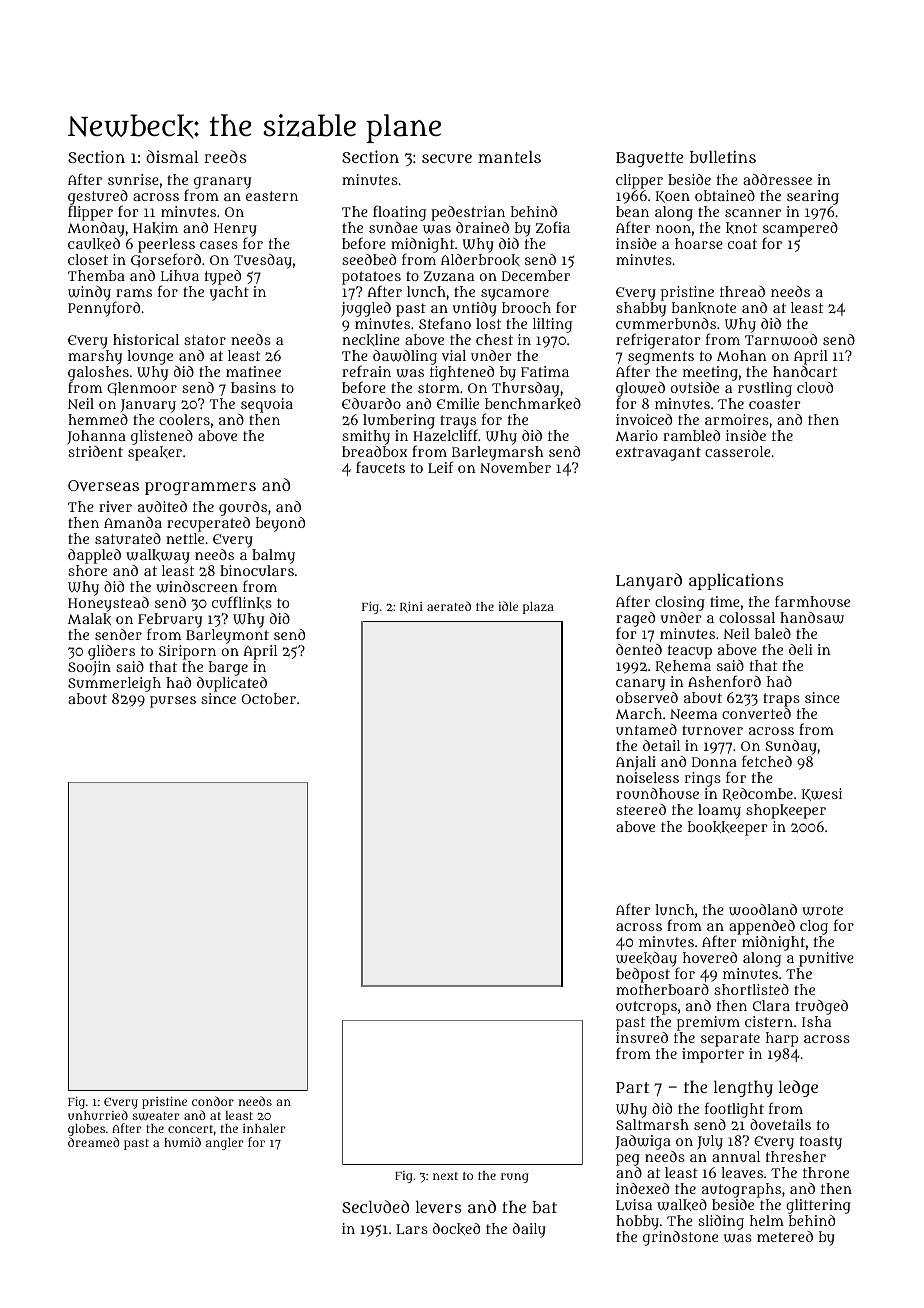 The height and width of the screenshot is (1308, 924). What do you see at coordinates (213, 1101) in the screenshot?
I see `condor` at bounding box center [213, 1101].
